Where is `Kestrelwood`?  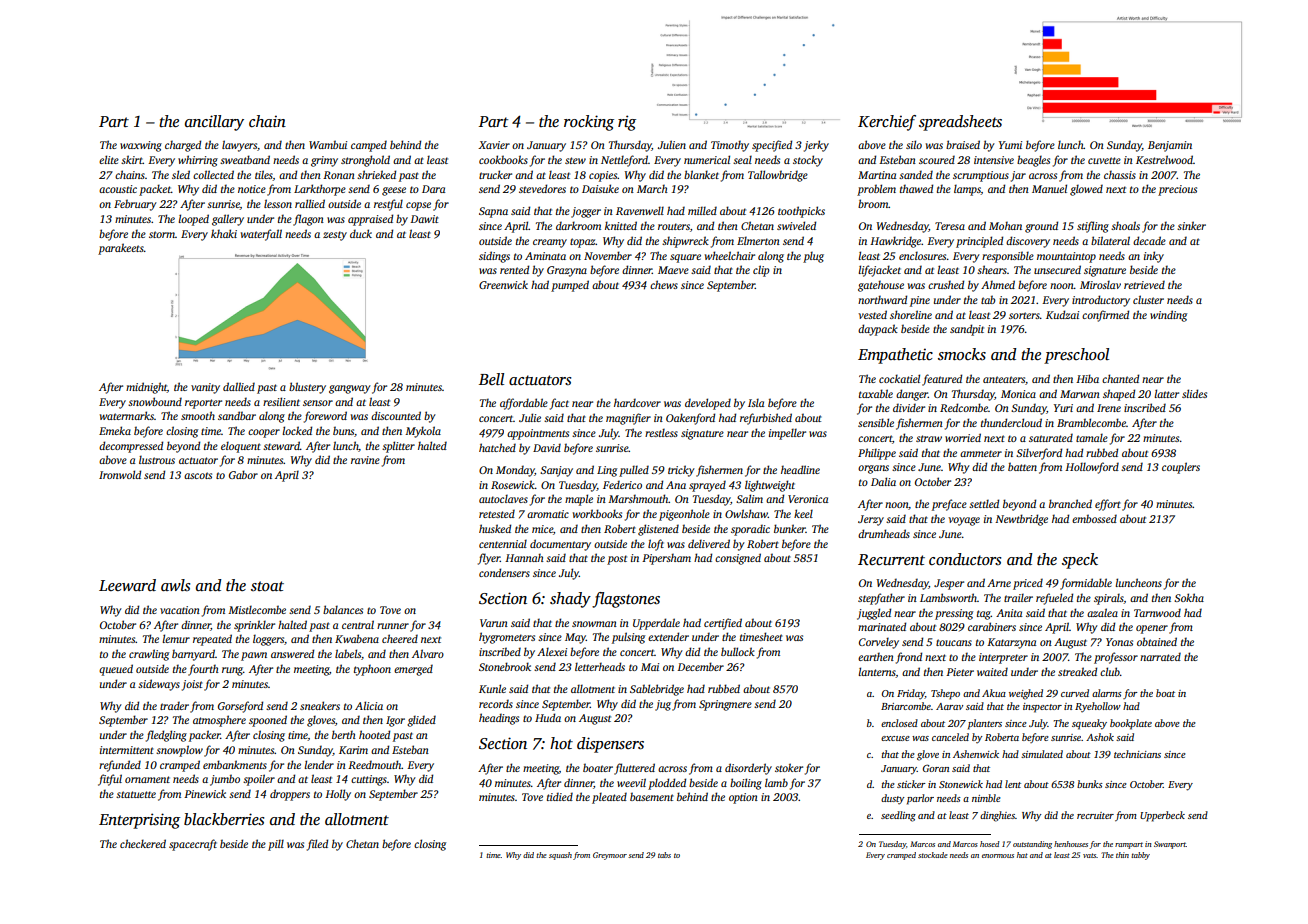
Kestrelwood is located at coordinates (1164, 159).
